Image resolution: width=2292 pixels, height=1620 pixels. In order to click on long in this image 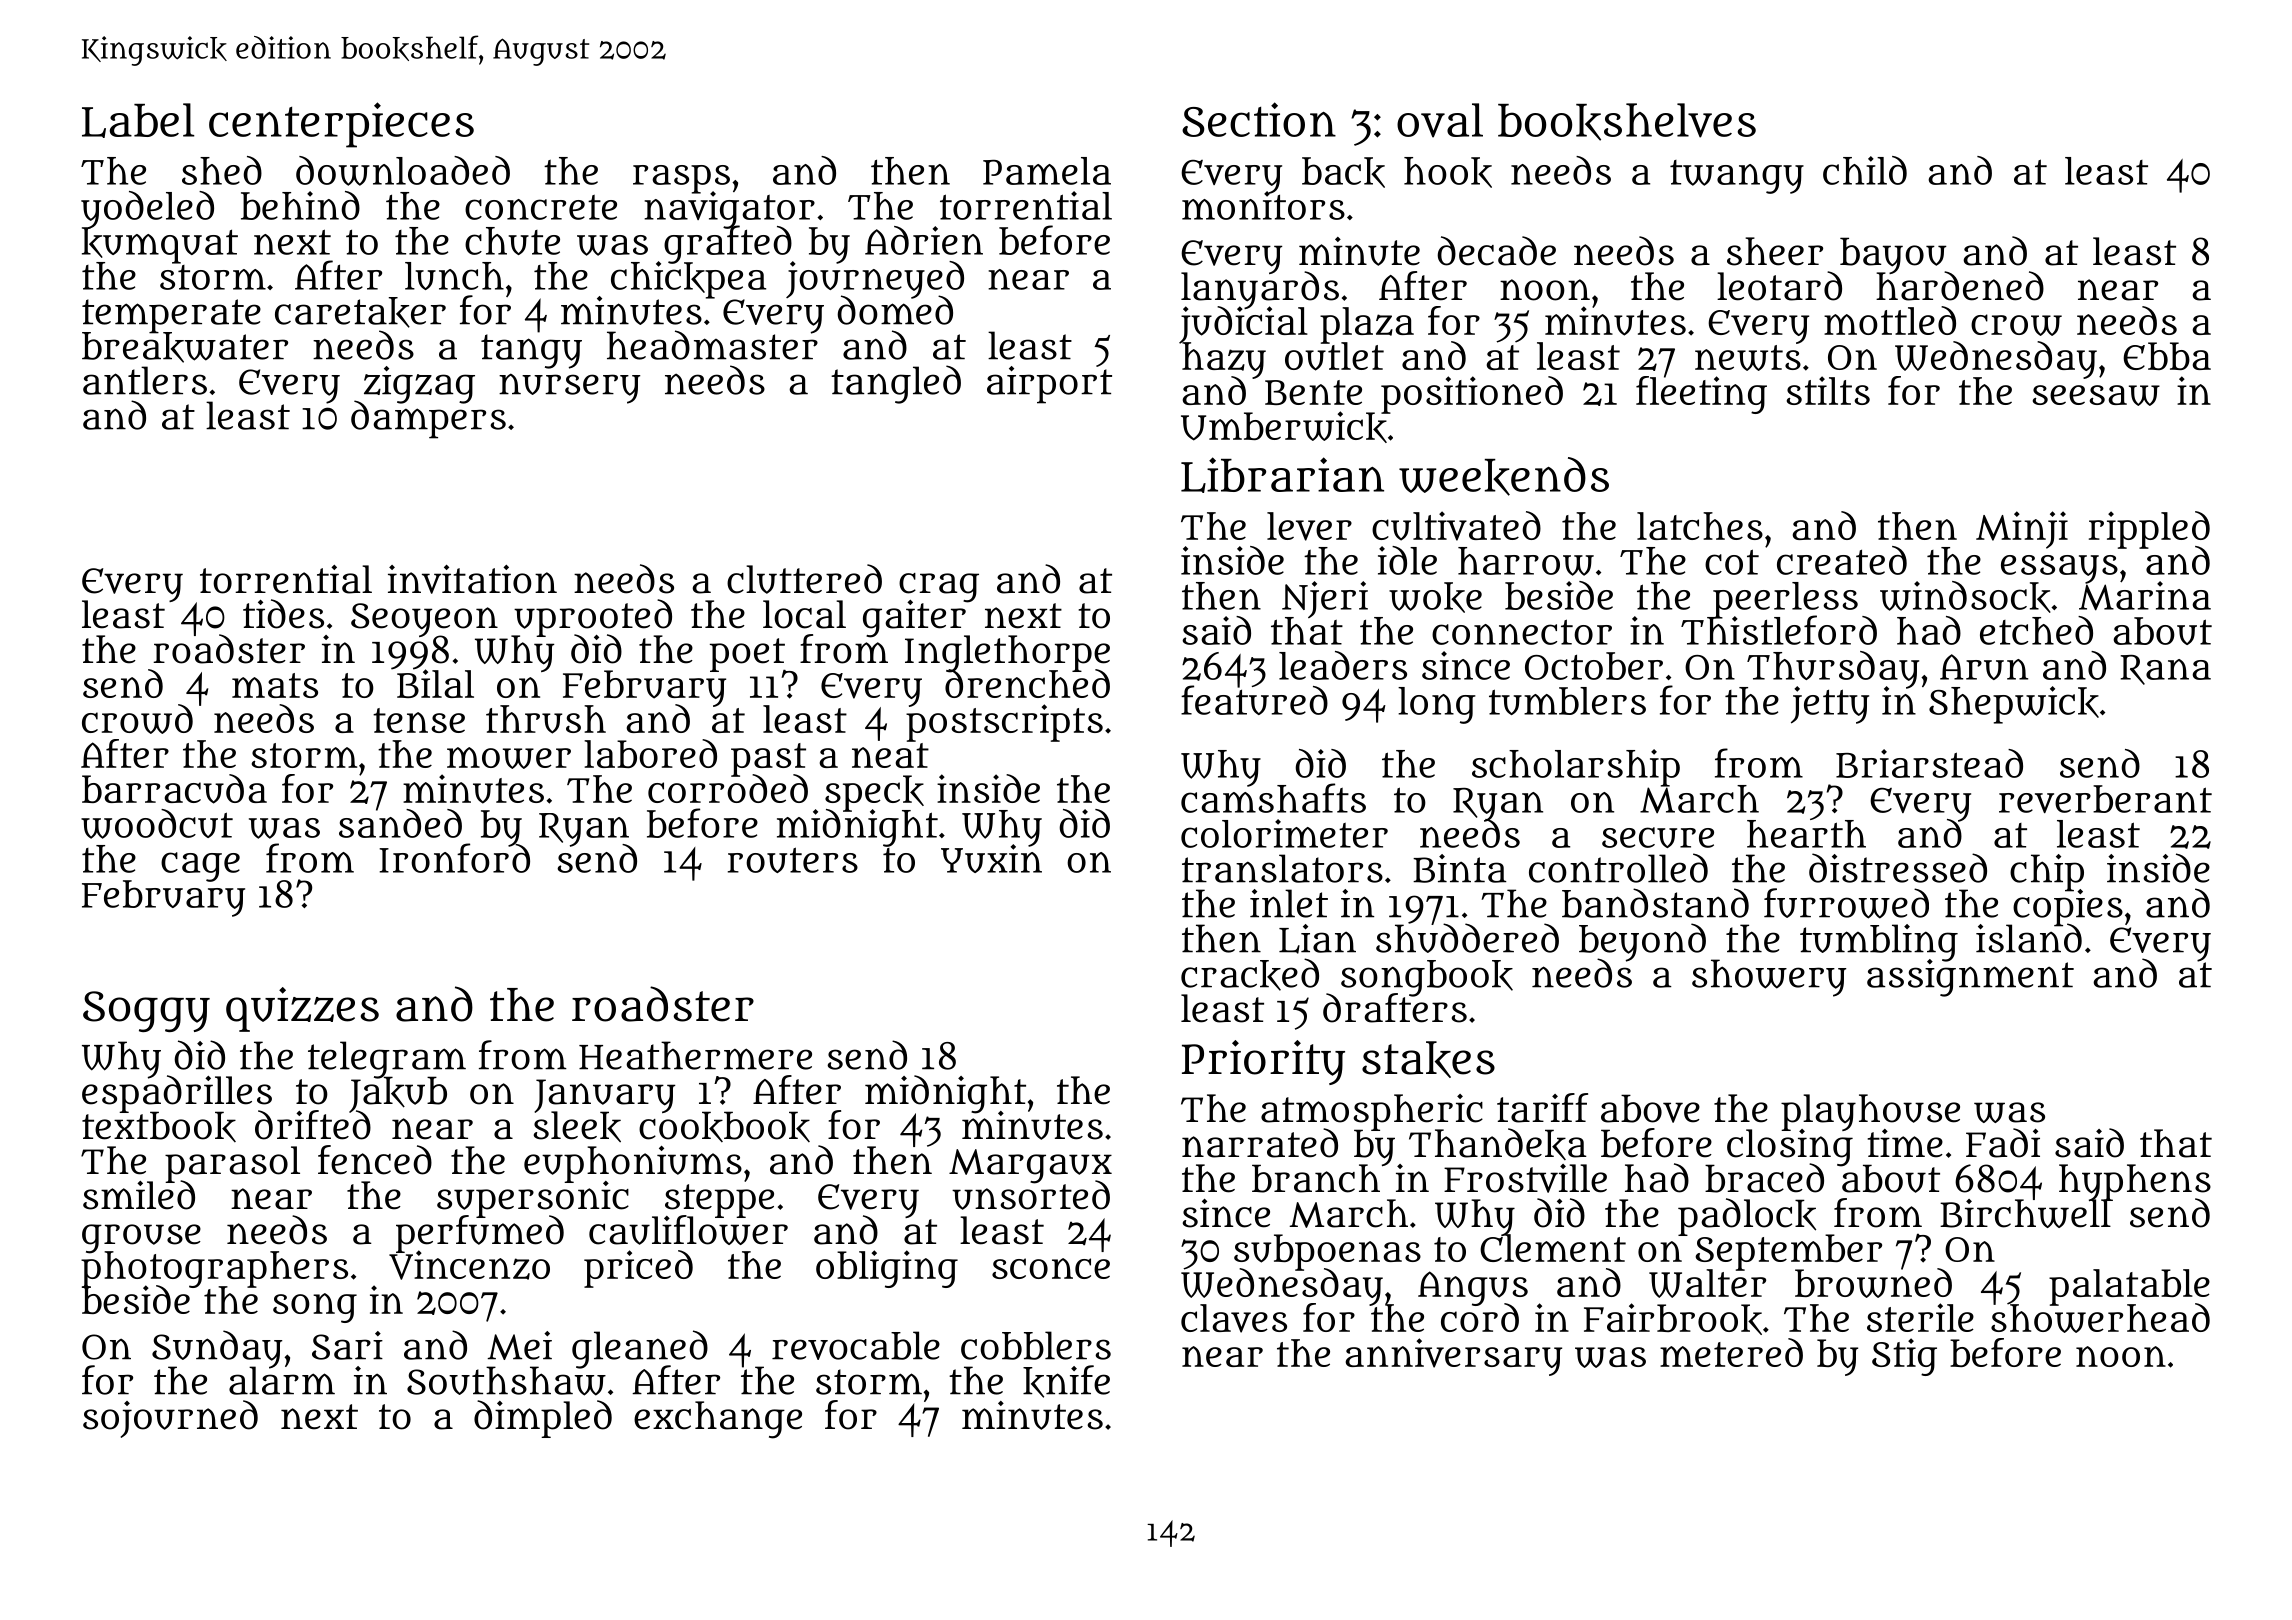, I will do `click(1437, 705)`.
